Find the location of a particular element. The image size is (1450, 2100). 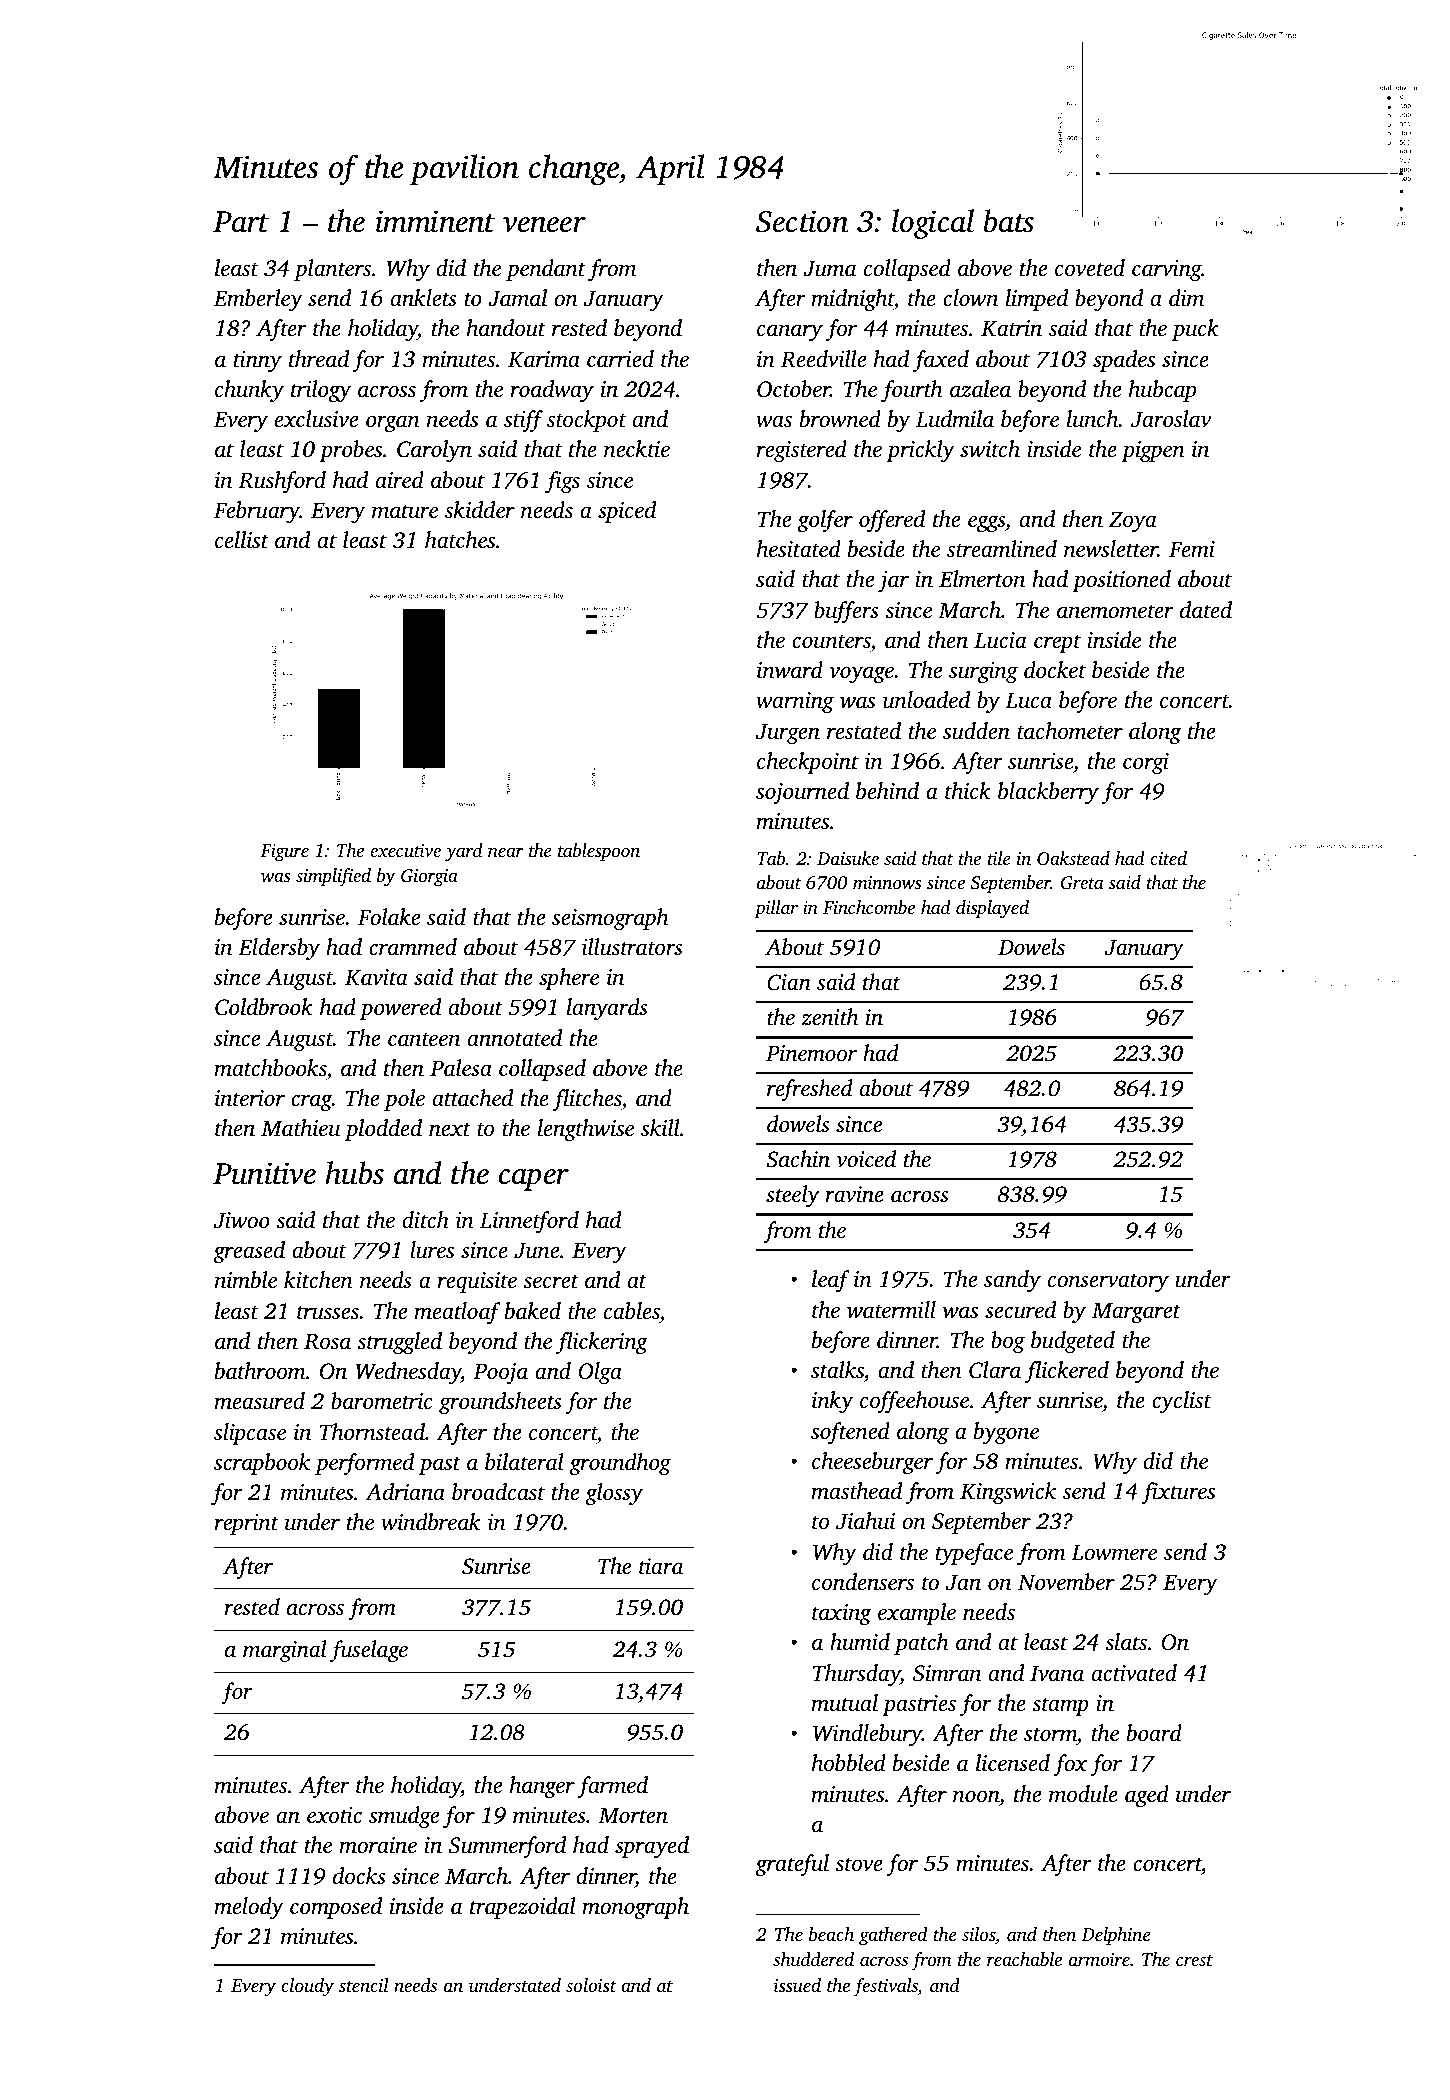

veneer is located at coordinates (544, 225).
